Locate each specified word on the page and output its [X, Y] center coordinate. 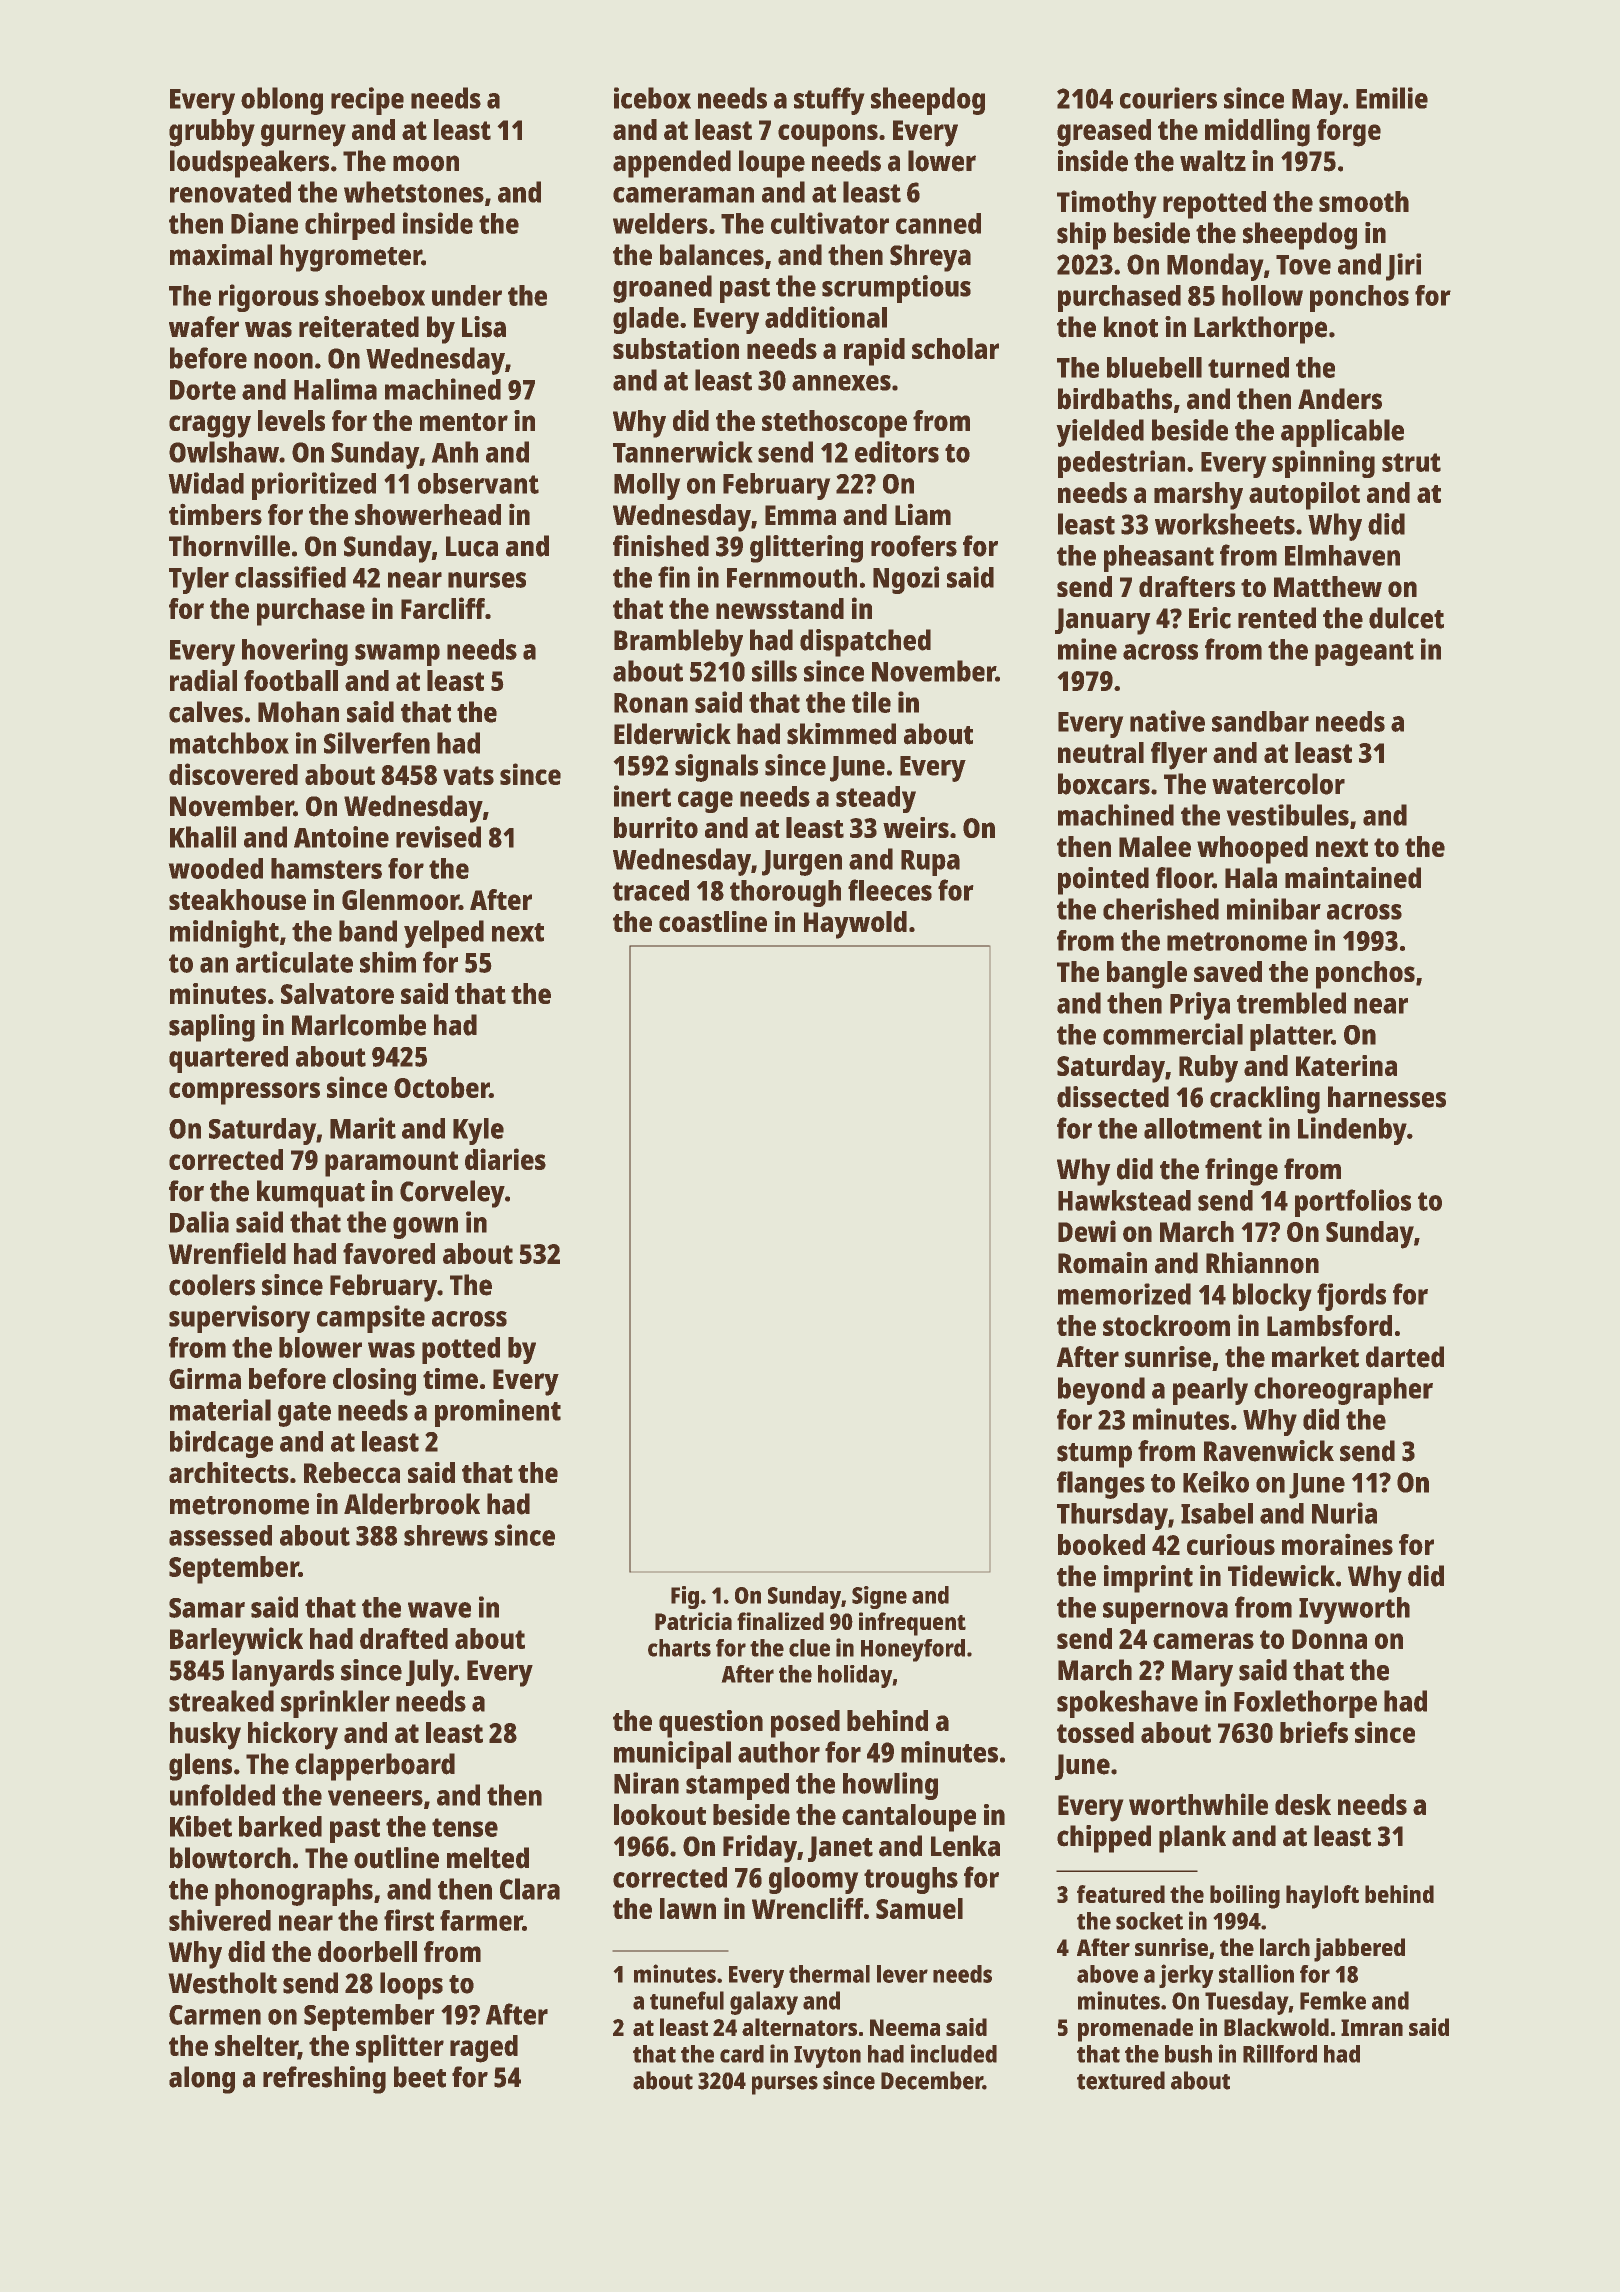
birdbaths [1115, 399]
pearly [1210, 1391]
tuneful [687, 2000]
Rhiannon [1262, 1263]
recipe [367, 101]
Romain [1102, 1263]
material [220, 1410]
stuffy [829, 101]
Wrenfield [227, 1253]
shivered [220, 1920]
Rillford [1280, 2053]
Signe [879, 1597]
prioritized [314, 486]
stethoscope [834, 424]
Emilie [1392, 98]
